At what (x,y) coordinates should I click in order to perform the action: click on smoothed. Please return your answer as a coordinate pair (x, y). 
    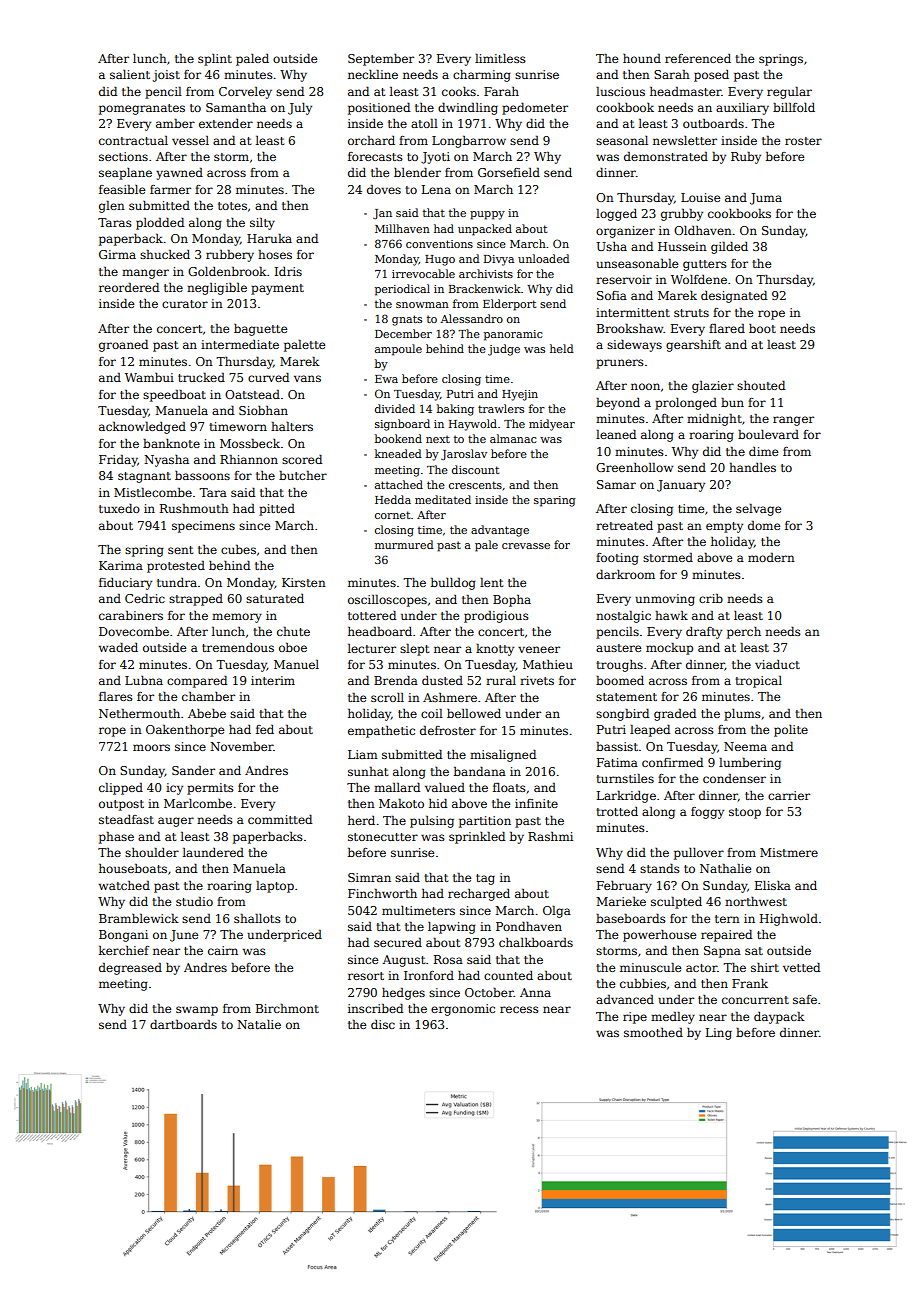
    Looking at the image, I should click on (653, 1032).
